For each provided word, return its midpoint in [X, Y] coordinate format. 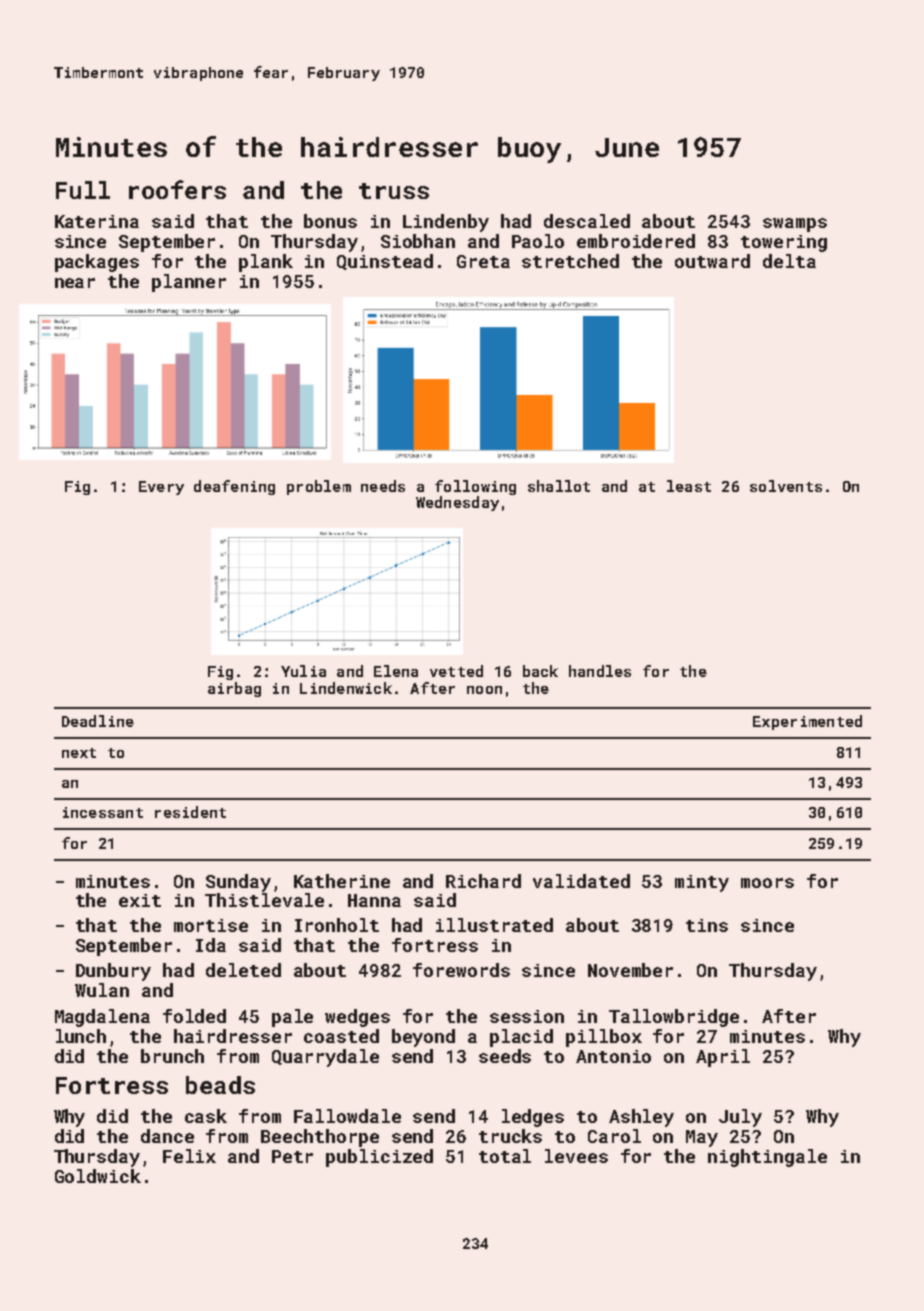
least [689, 486]
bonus [330, 221]
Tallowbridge [674, 1018]
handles [600, 671]
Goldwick [98, 1176]
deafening [234, 487]
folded [194, 1016]
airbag [234, 689]
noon [484, 690]
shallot [559, 486]
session [527, 1016]
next [79, 753]
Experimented [807, 722]
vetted [456, 671]
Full [83, 190]
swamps [795, 225]
